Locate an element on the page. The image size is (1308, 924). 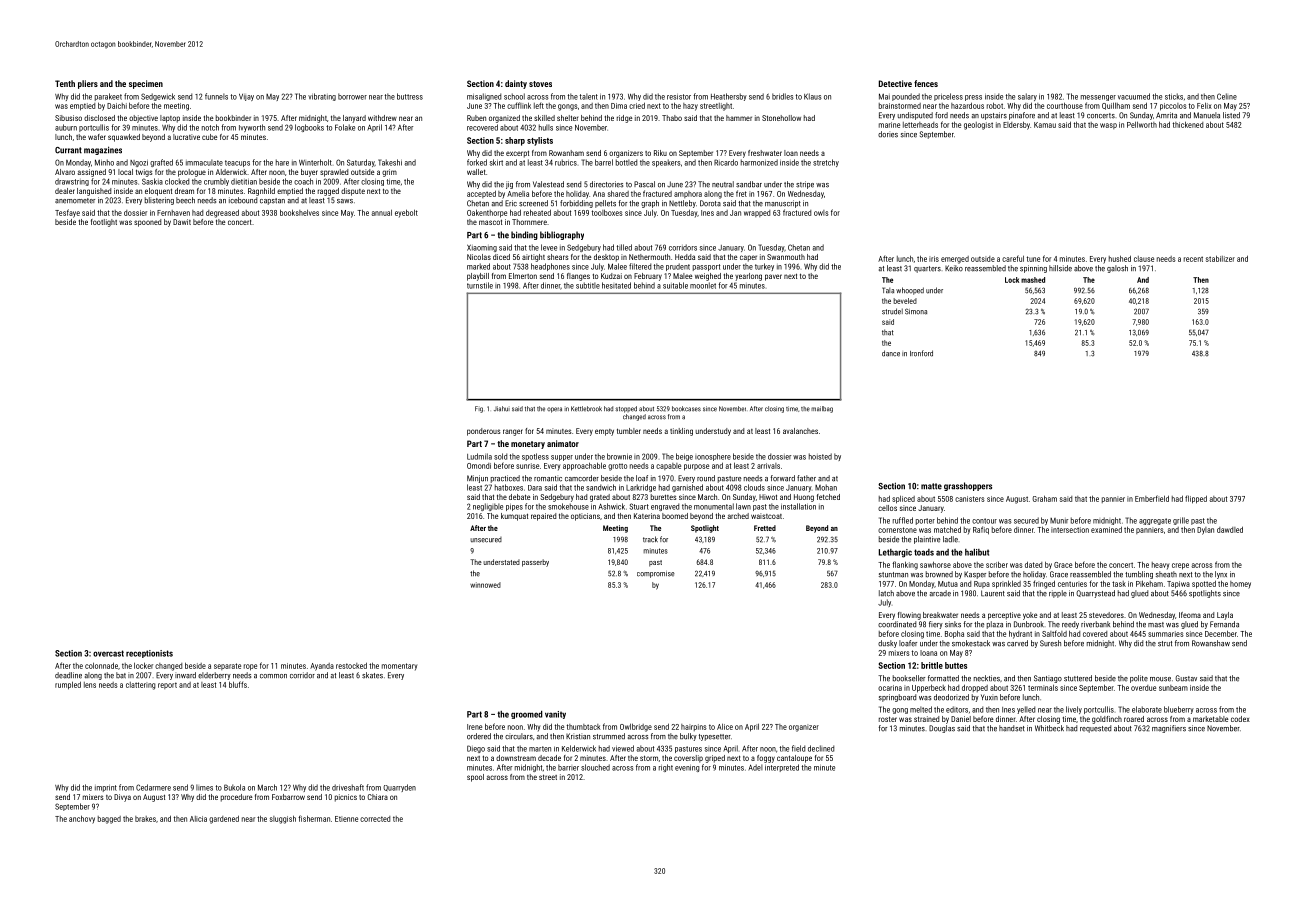
sprawled is located at coordinates (334, 173).
